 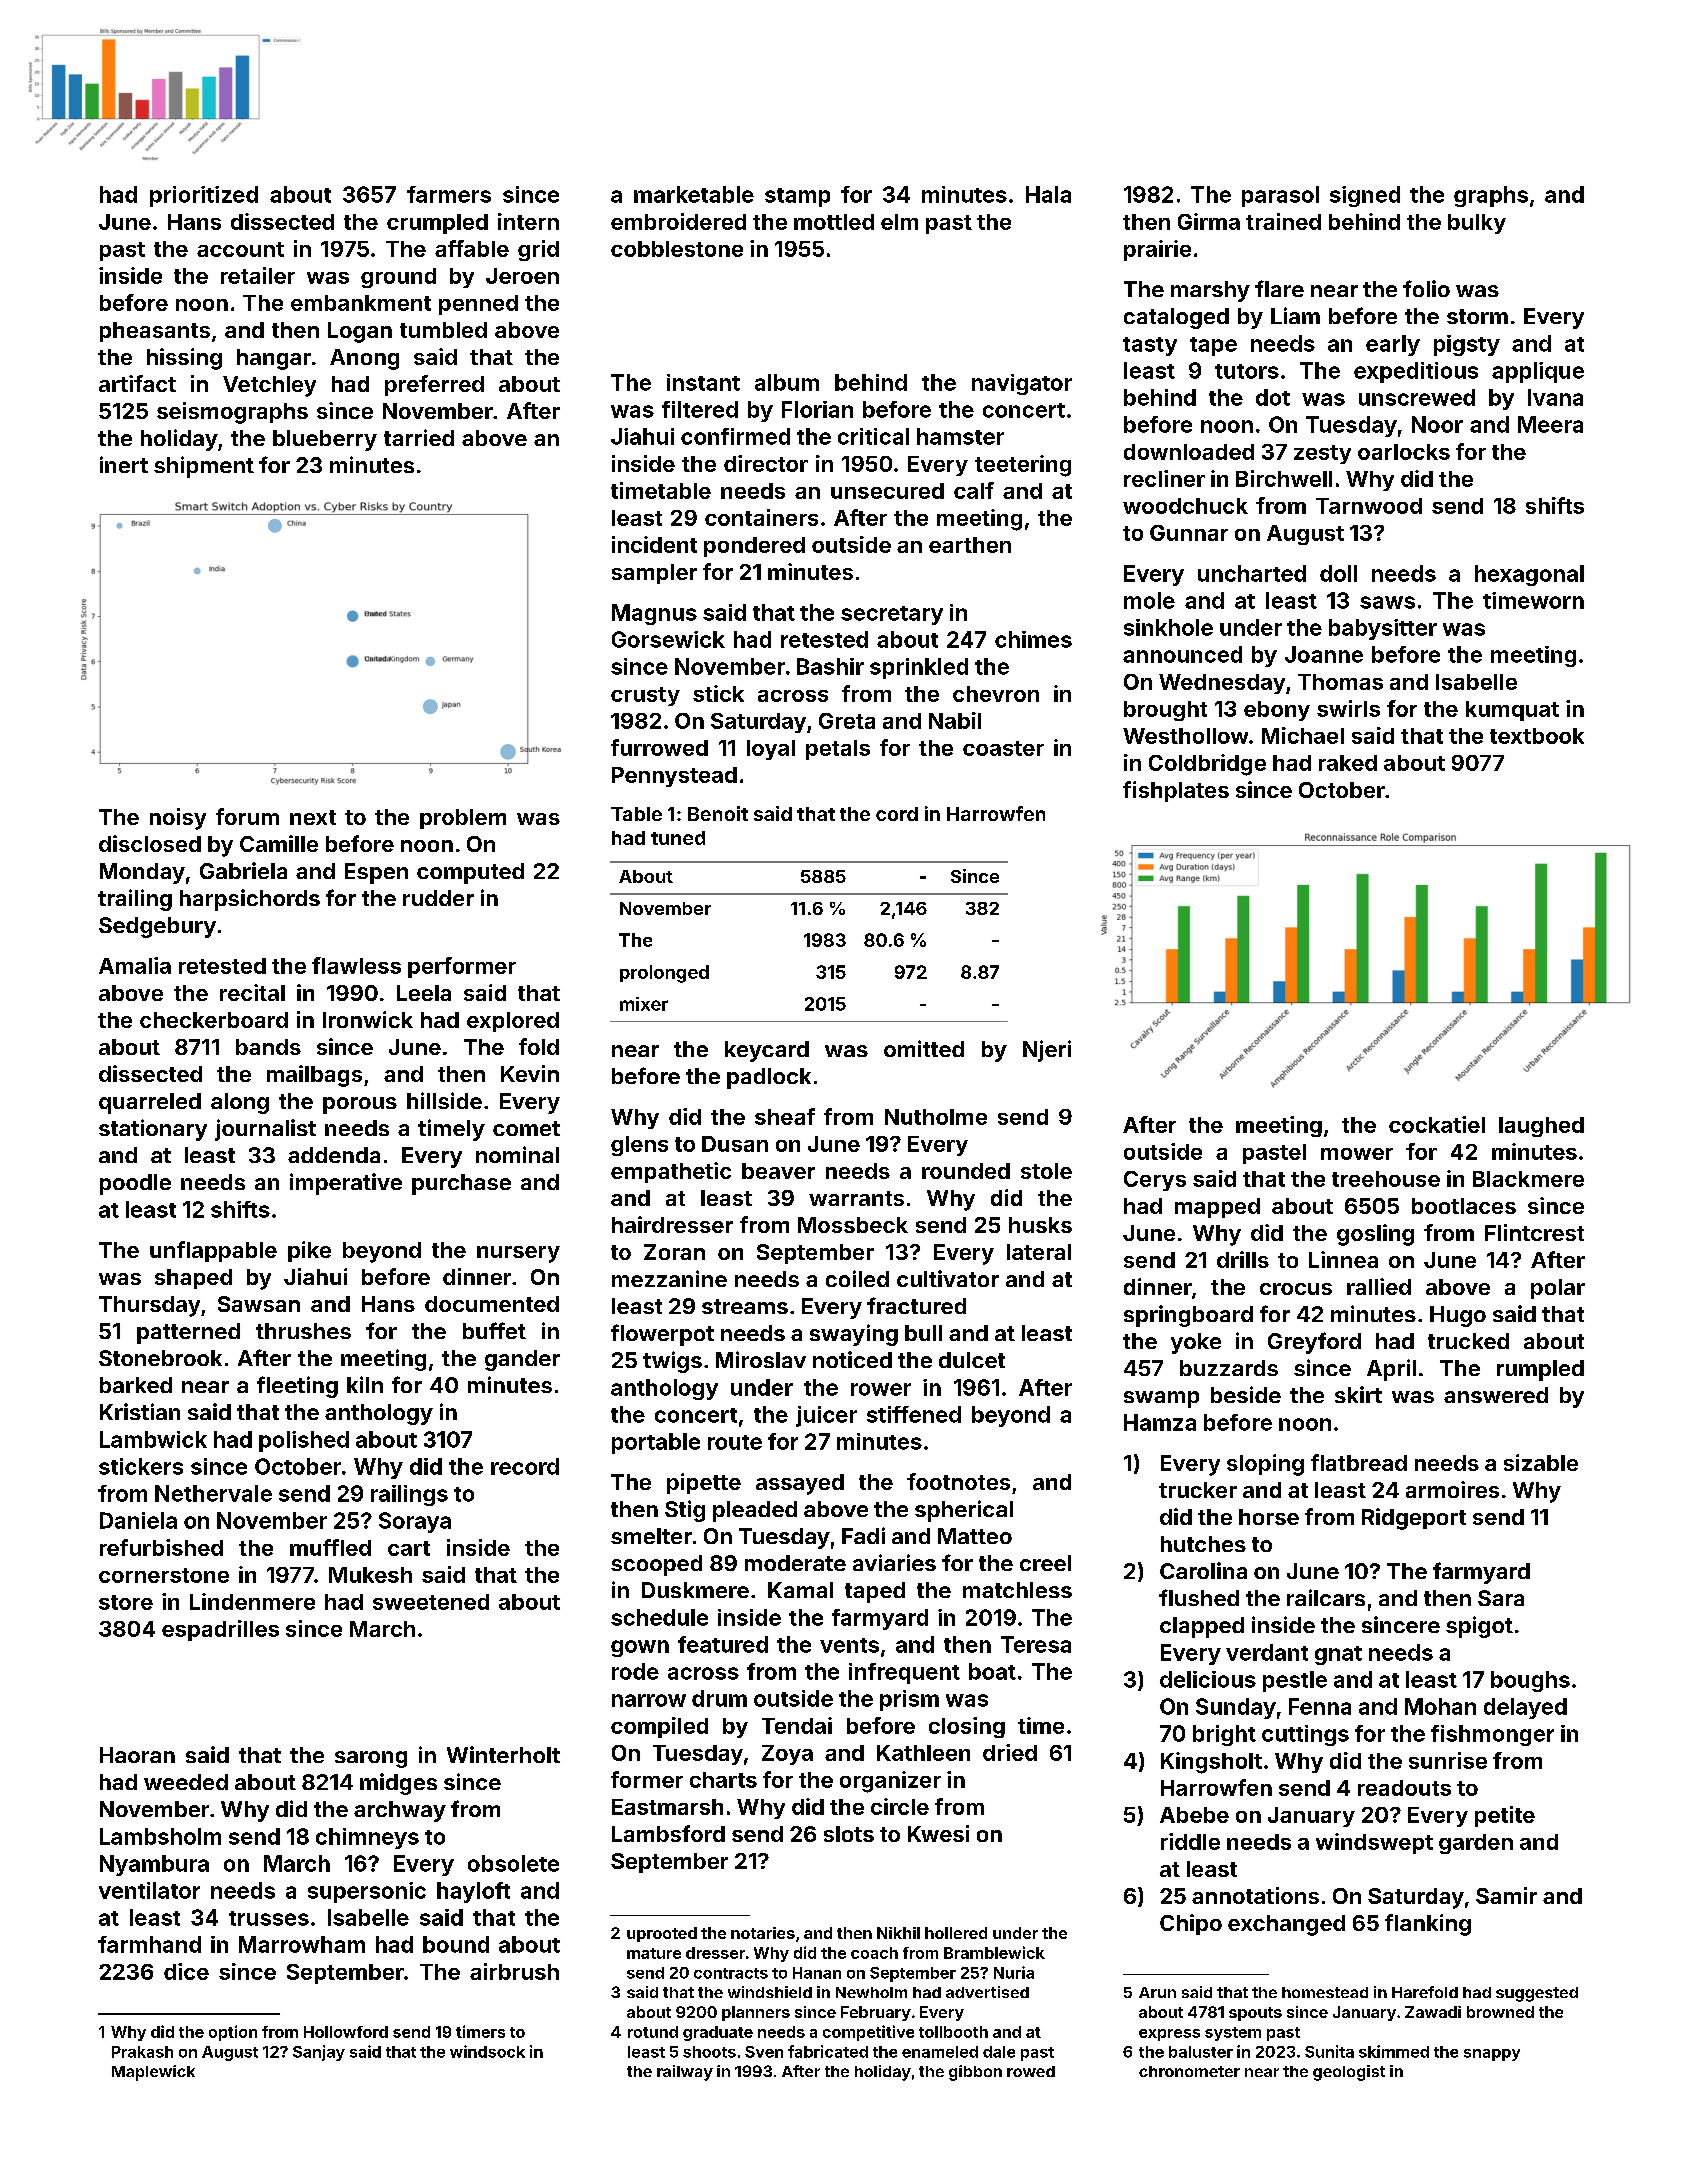 What do you see at coordinates (1359, 1462) in the page?
I see `flatbread` at bounding box center [1359, 1462].
